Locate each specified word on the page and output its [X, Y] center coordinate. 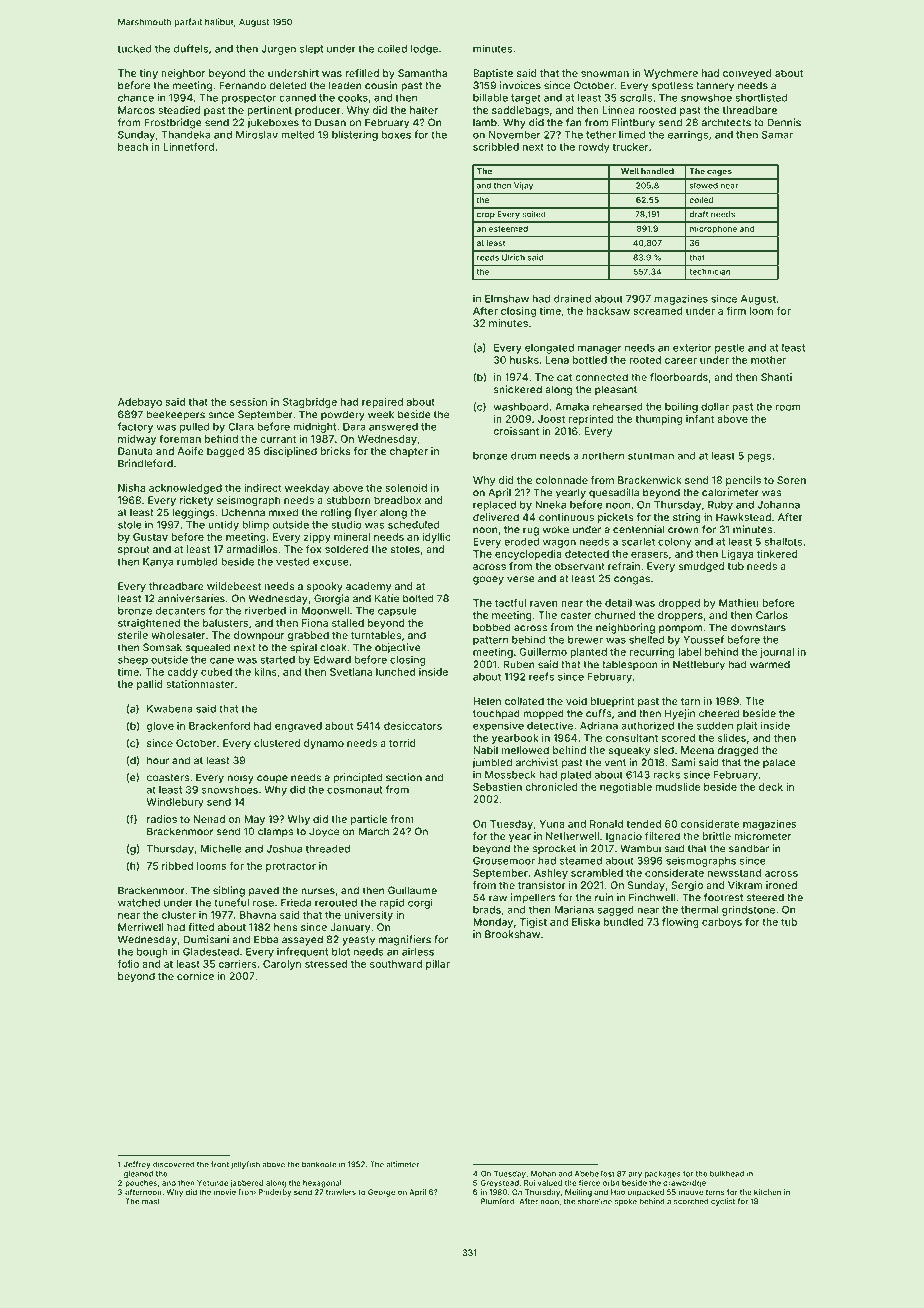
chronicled [551, 787]
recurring [652, 653]
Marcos [136, 110]
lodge [424, 50]
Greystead [499, 1184]
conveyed [747, 74]
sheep [133, 661]
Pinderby [275, 1193]
